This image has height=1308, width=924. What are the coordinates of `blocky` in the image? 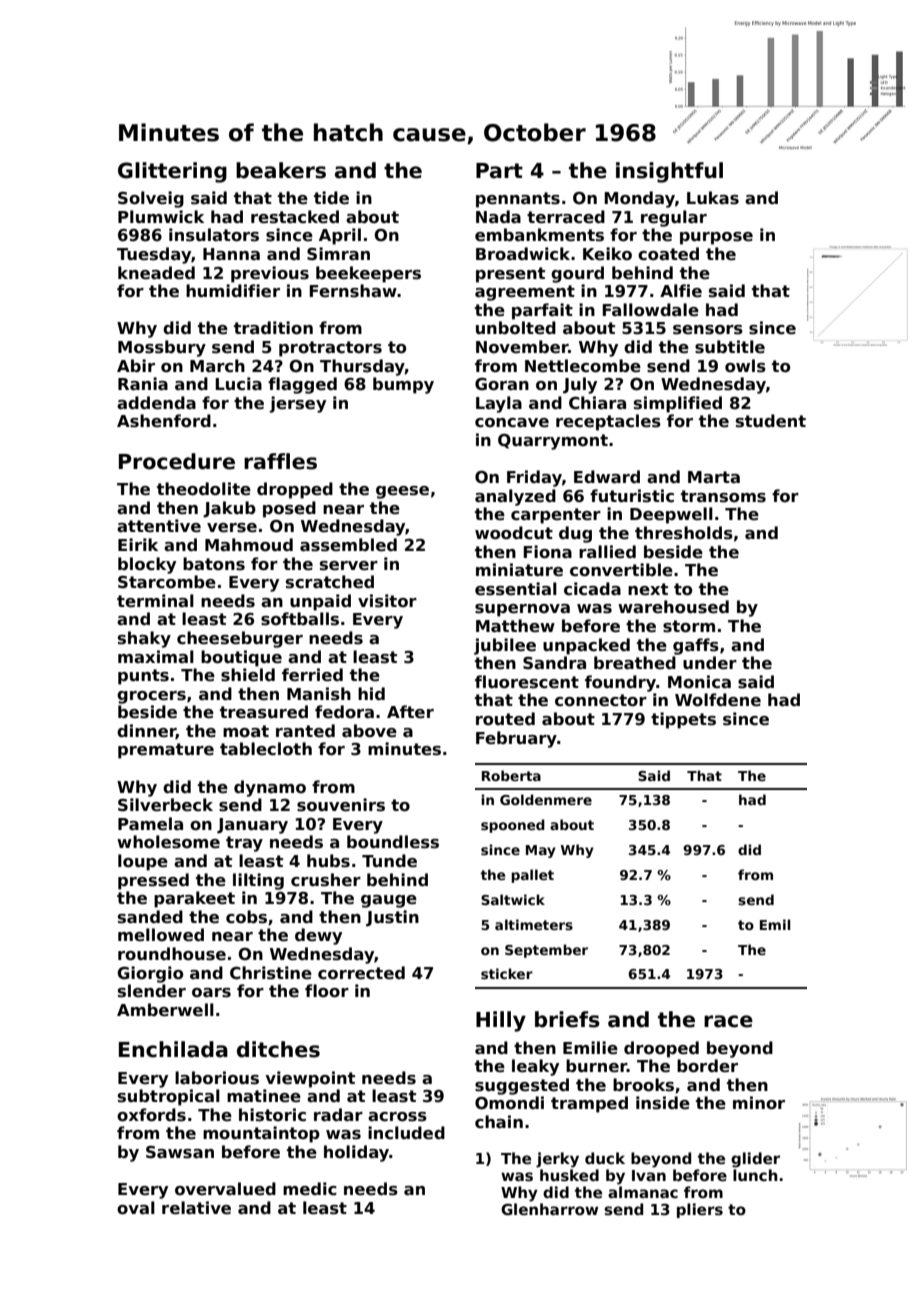 It's located at (147, 565).
